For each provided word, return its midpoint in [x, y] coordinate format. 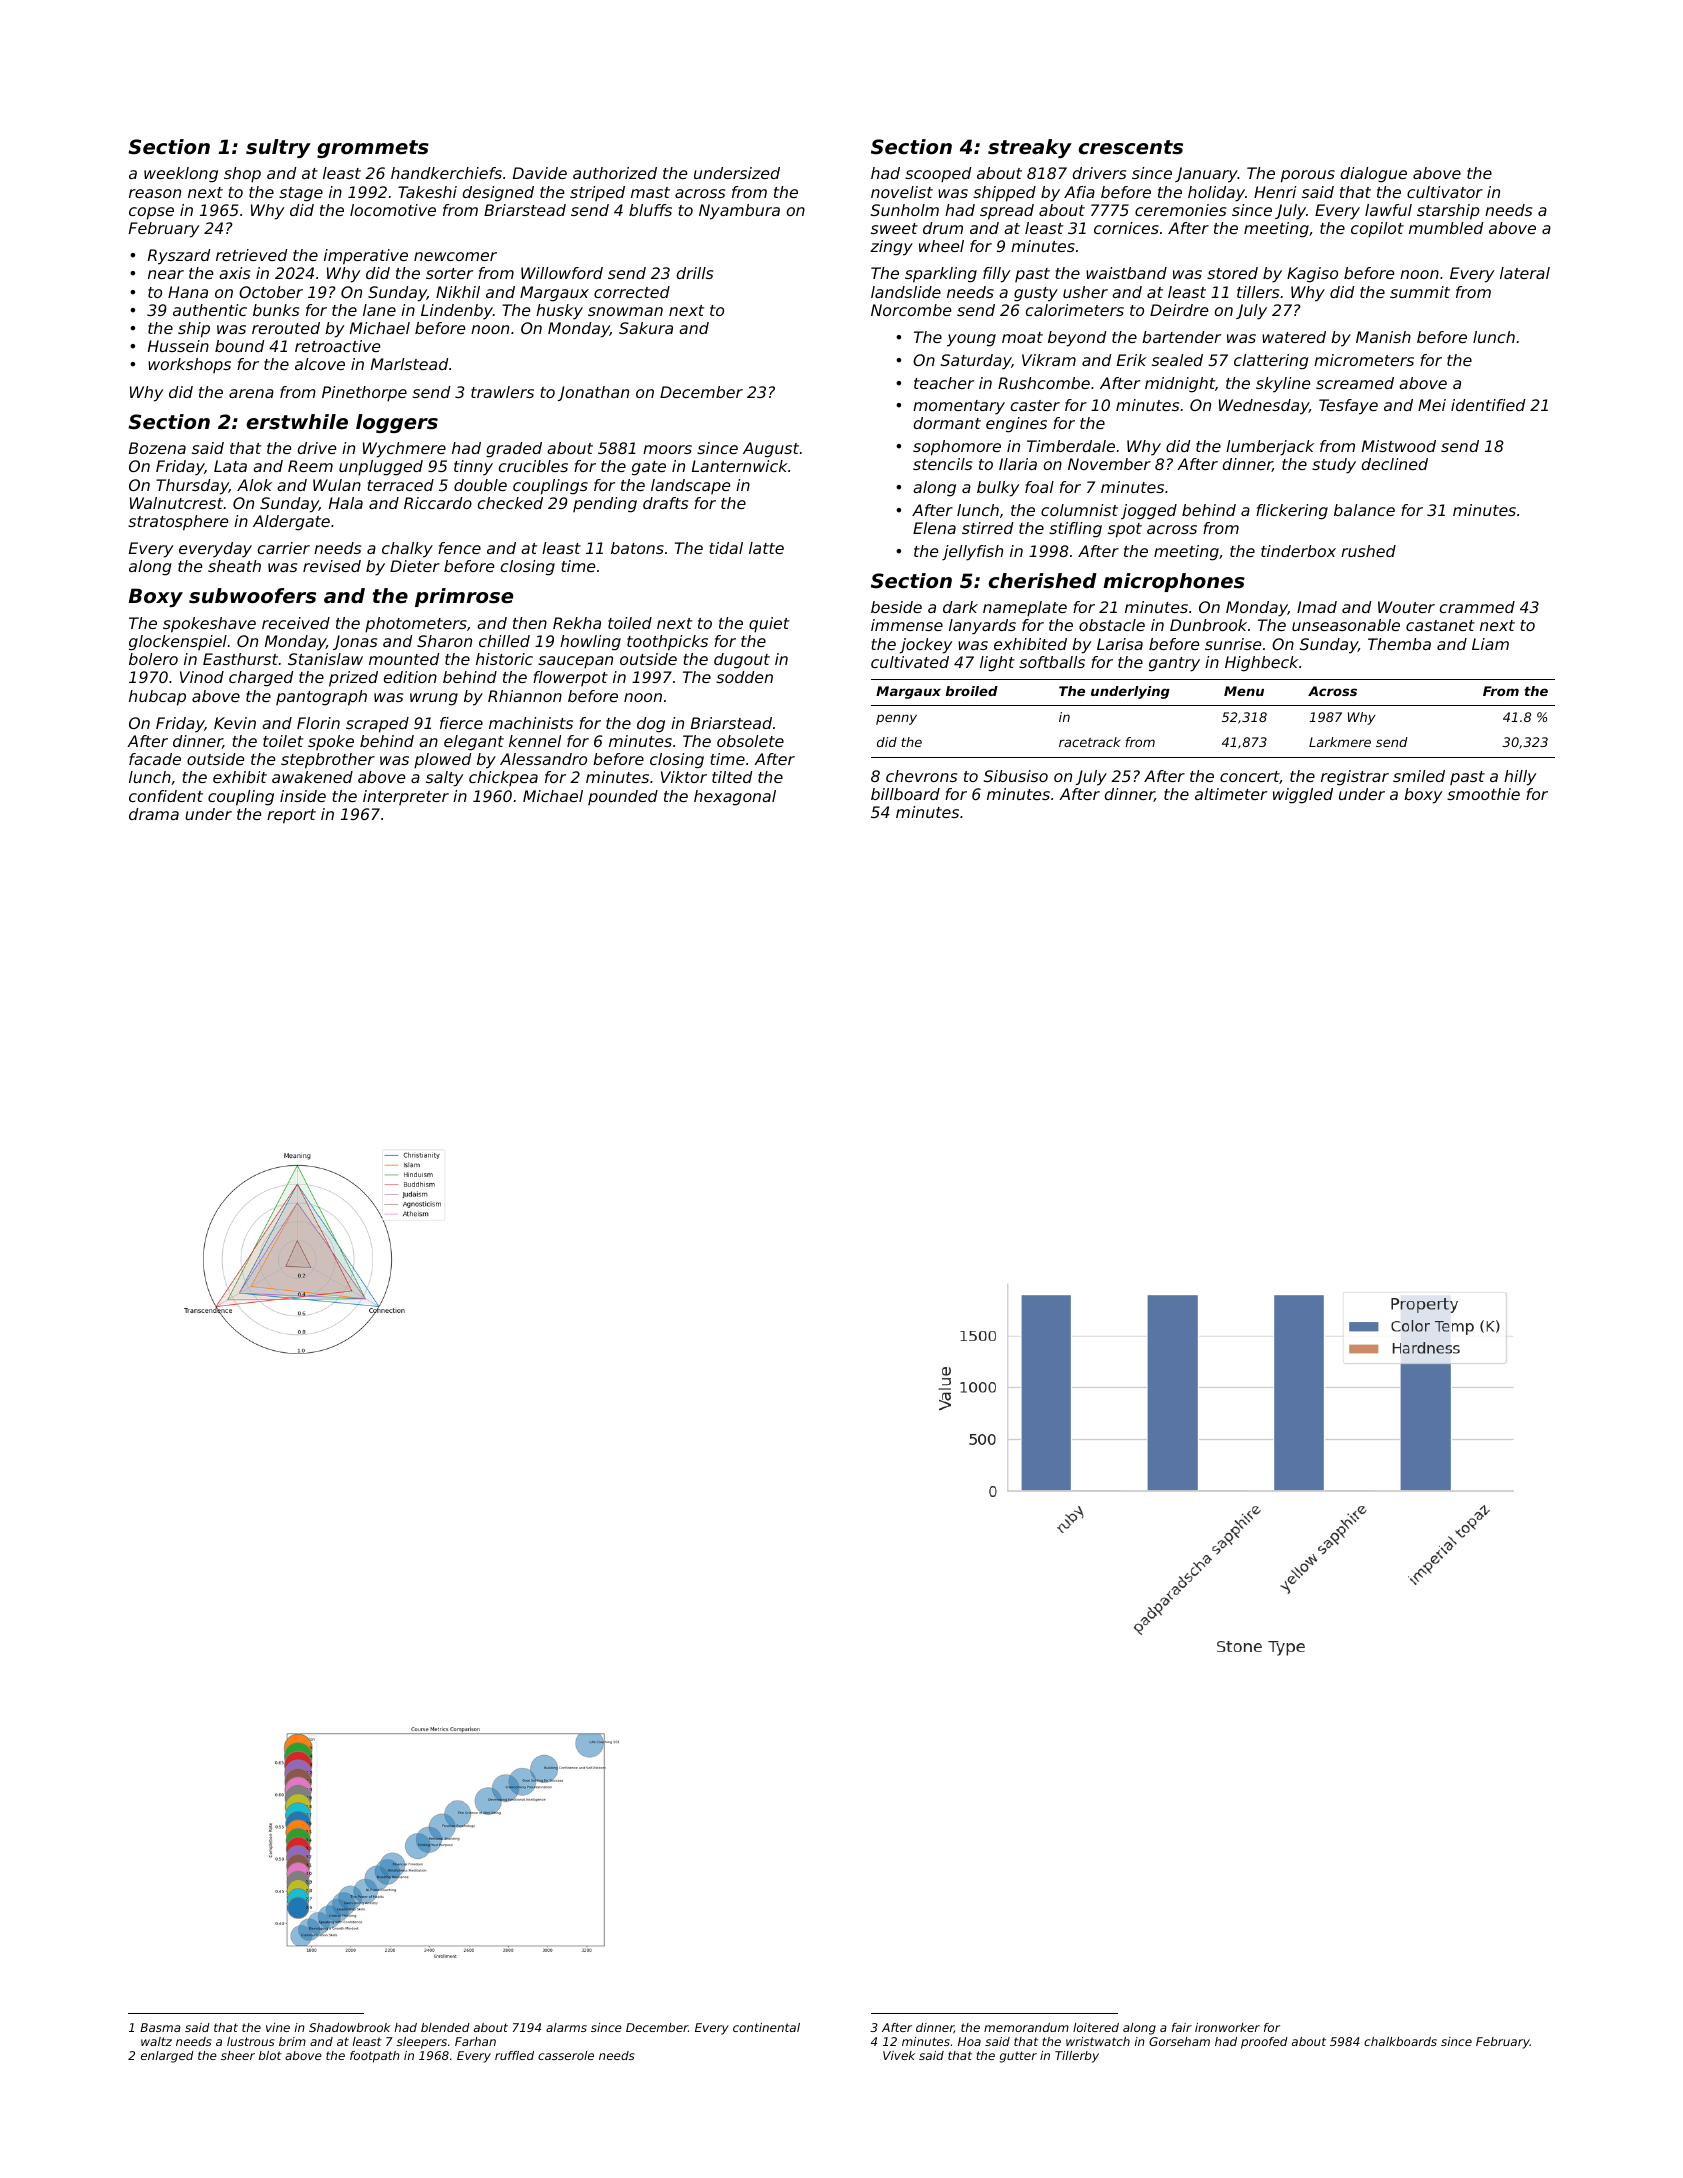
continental [766, 2027]
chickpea [503, 778]
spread [1007, 212]
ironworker [1227, 2027]
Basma [160, 2027]
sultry [278, 148]
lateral [1525, 273]
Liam [1490, 644]
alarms [566, 2027]
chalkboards [1400, 2041]
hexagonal [735, 798]
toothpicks [667, 643]
